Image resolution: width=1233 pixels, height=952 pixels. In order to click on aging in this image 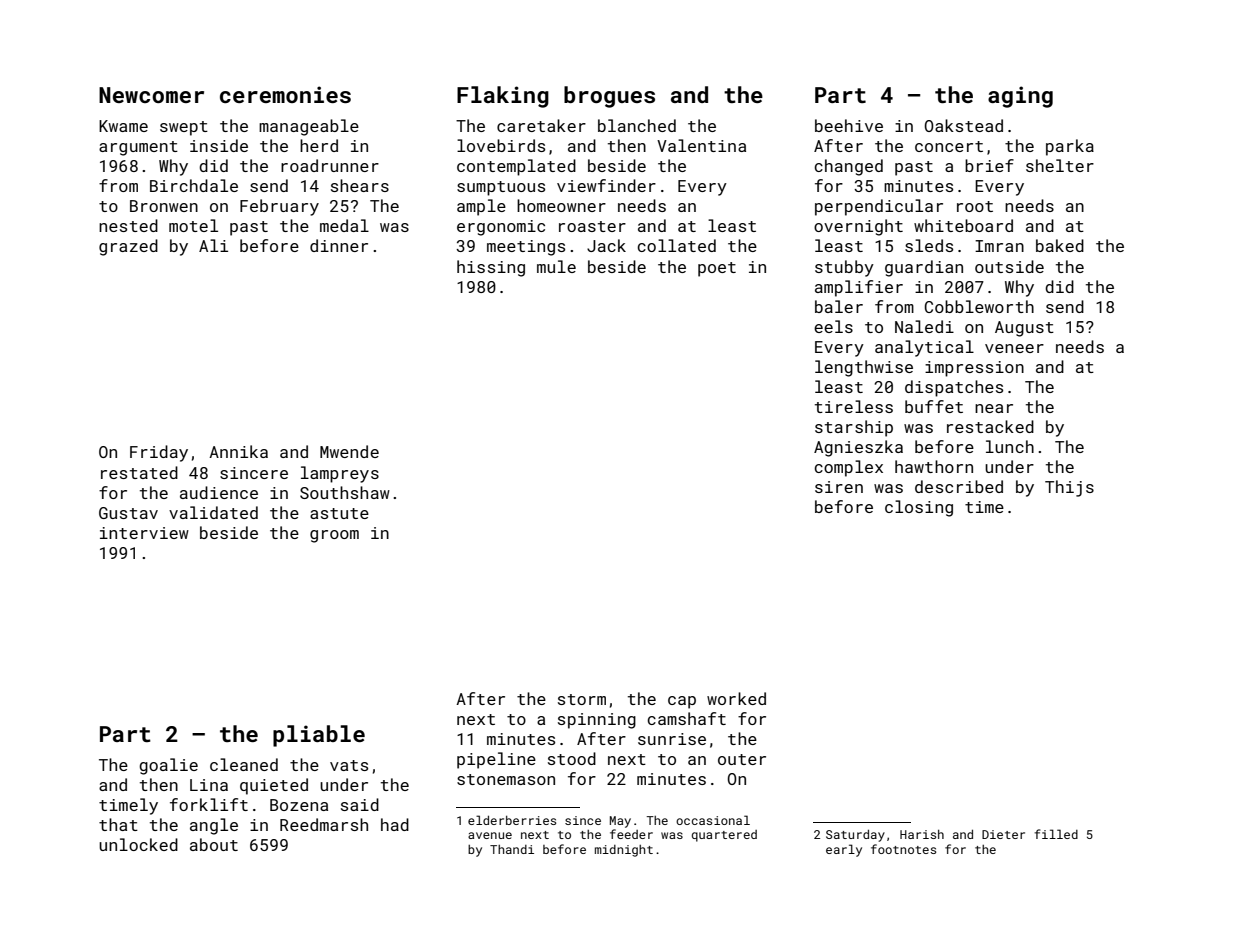, I will do `click(1020, 97)`.
